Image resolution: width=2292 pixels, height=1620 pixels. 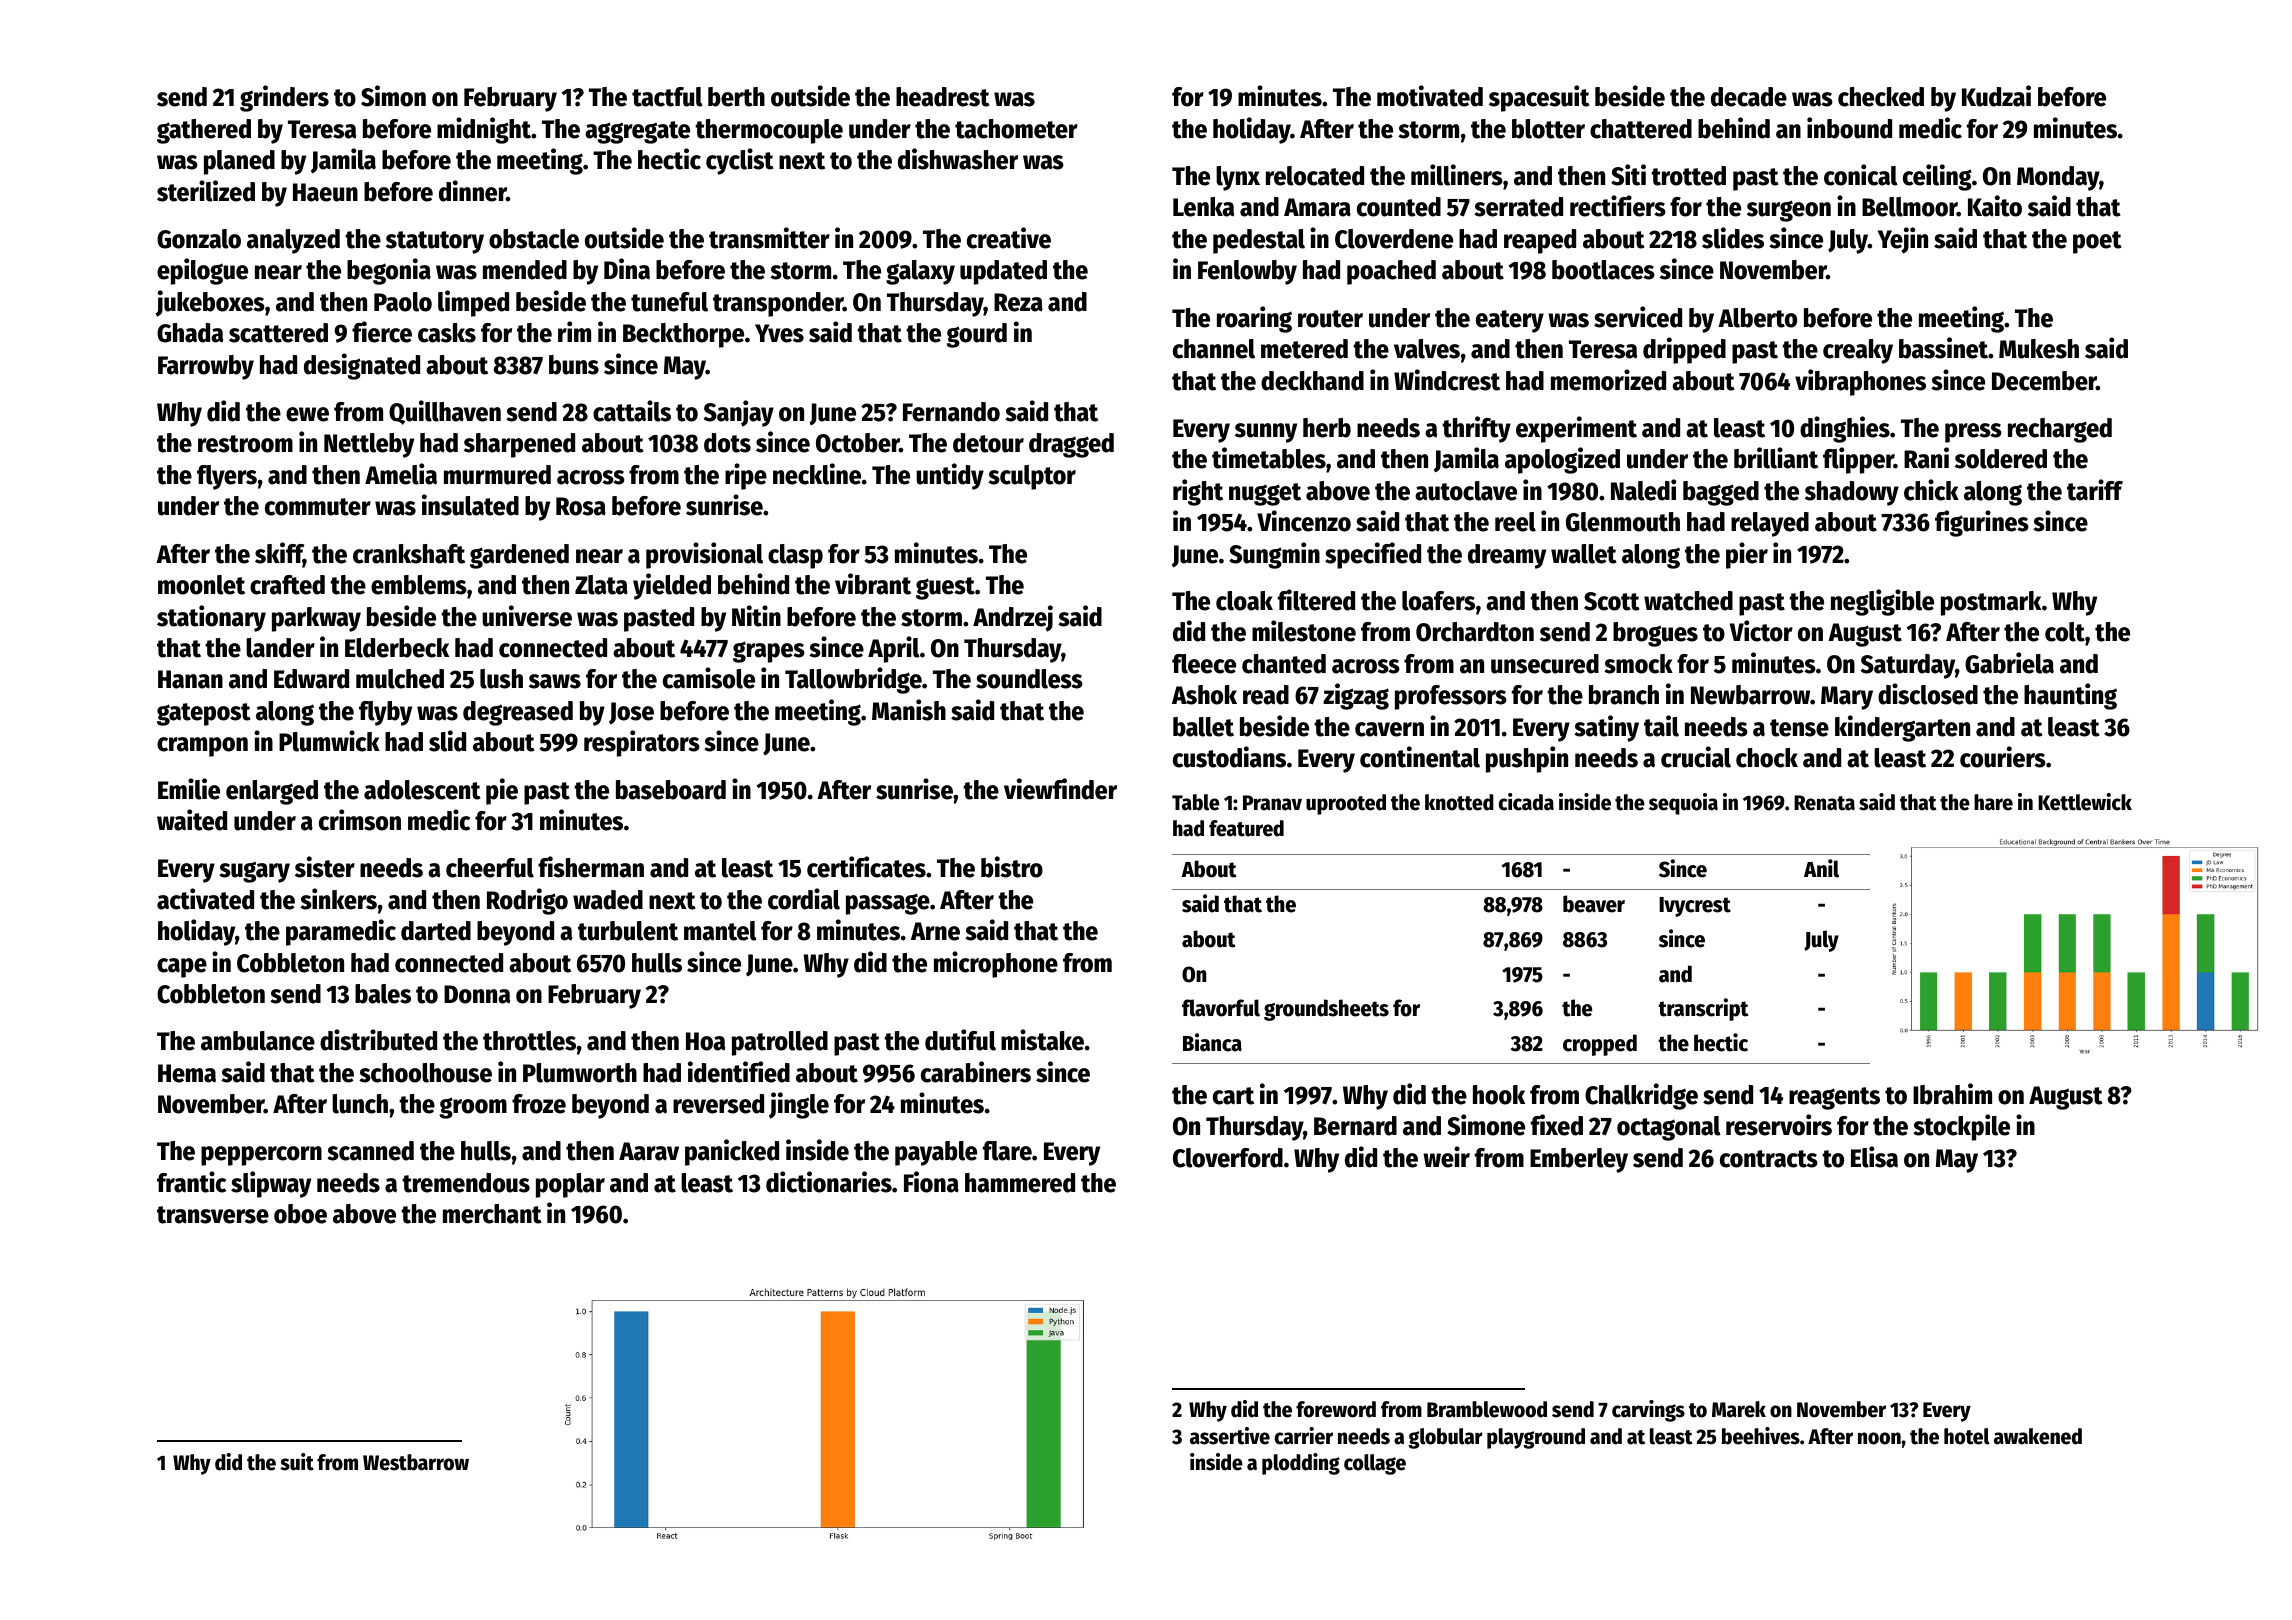 What do you see at coordinates (409, 554) in the document?
I see `crankshaft` at bounding box center [409, 554].
